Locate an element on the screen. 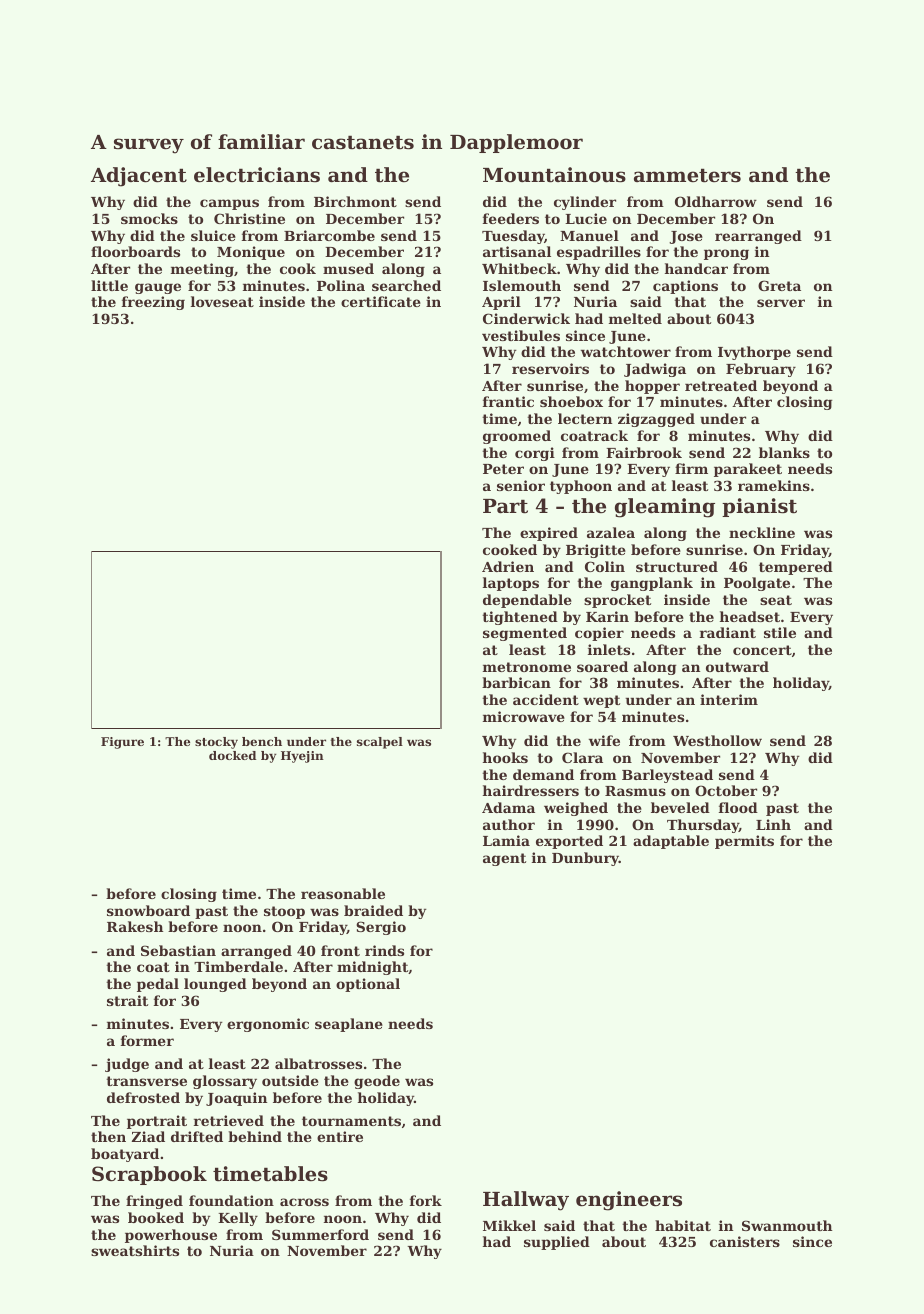 Image resolution: width=924 pixels, height=1314 pixels. Figure is located at coordinates (122, 743).
